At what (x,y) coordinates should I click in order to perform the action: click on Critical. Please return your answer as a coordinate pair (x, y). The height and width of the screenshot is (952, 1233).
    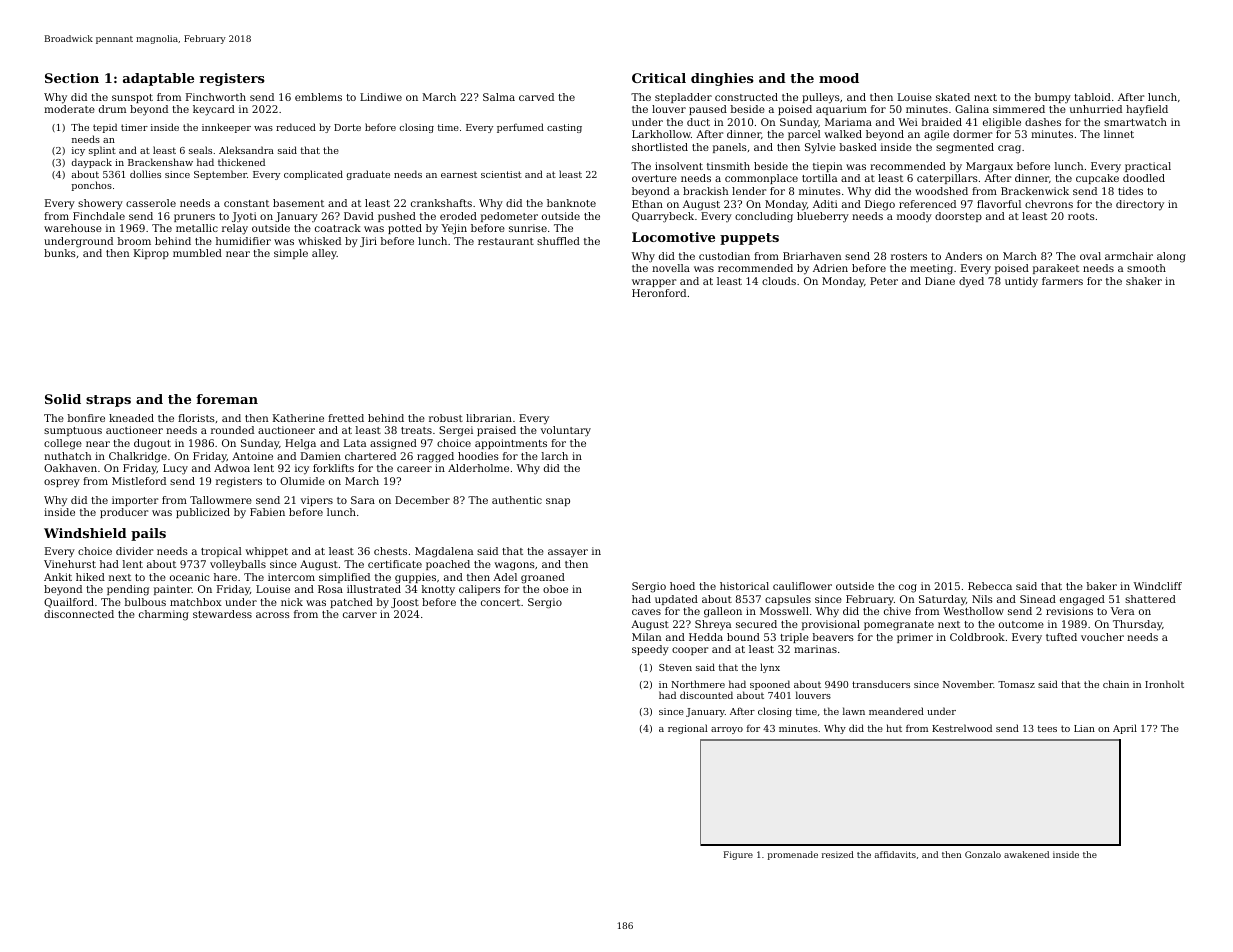
    Looking at the image, I should click on (659, 78).
